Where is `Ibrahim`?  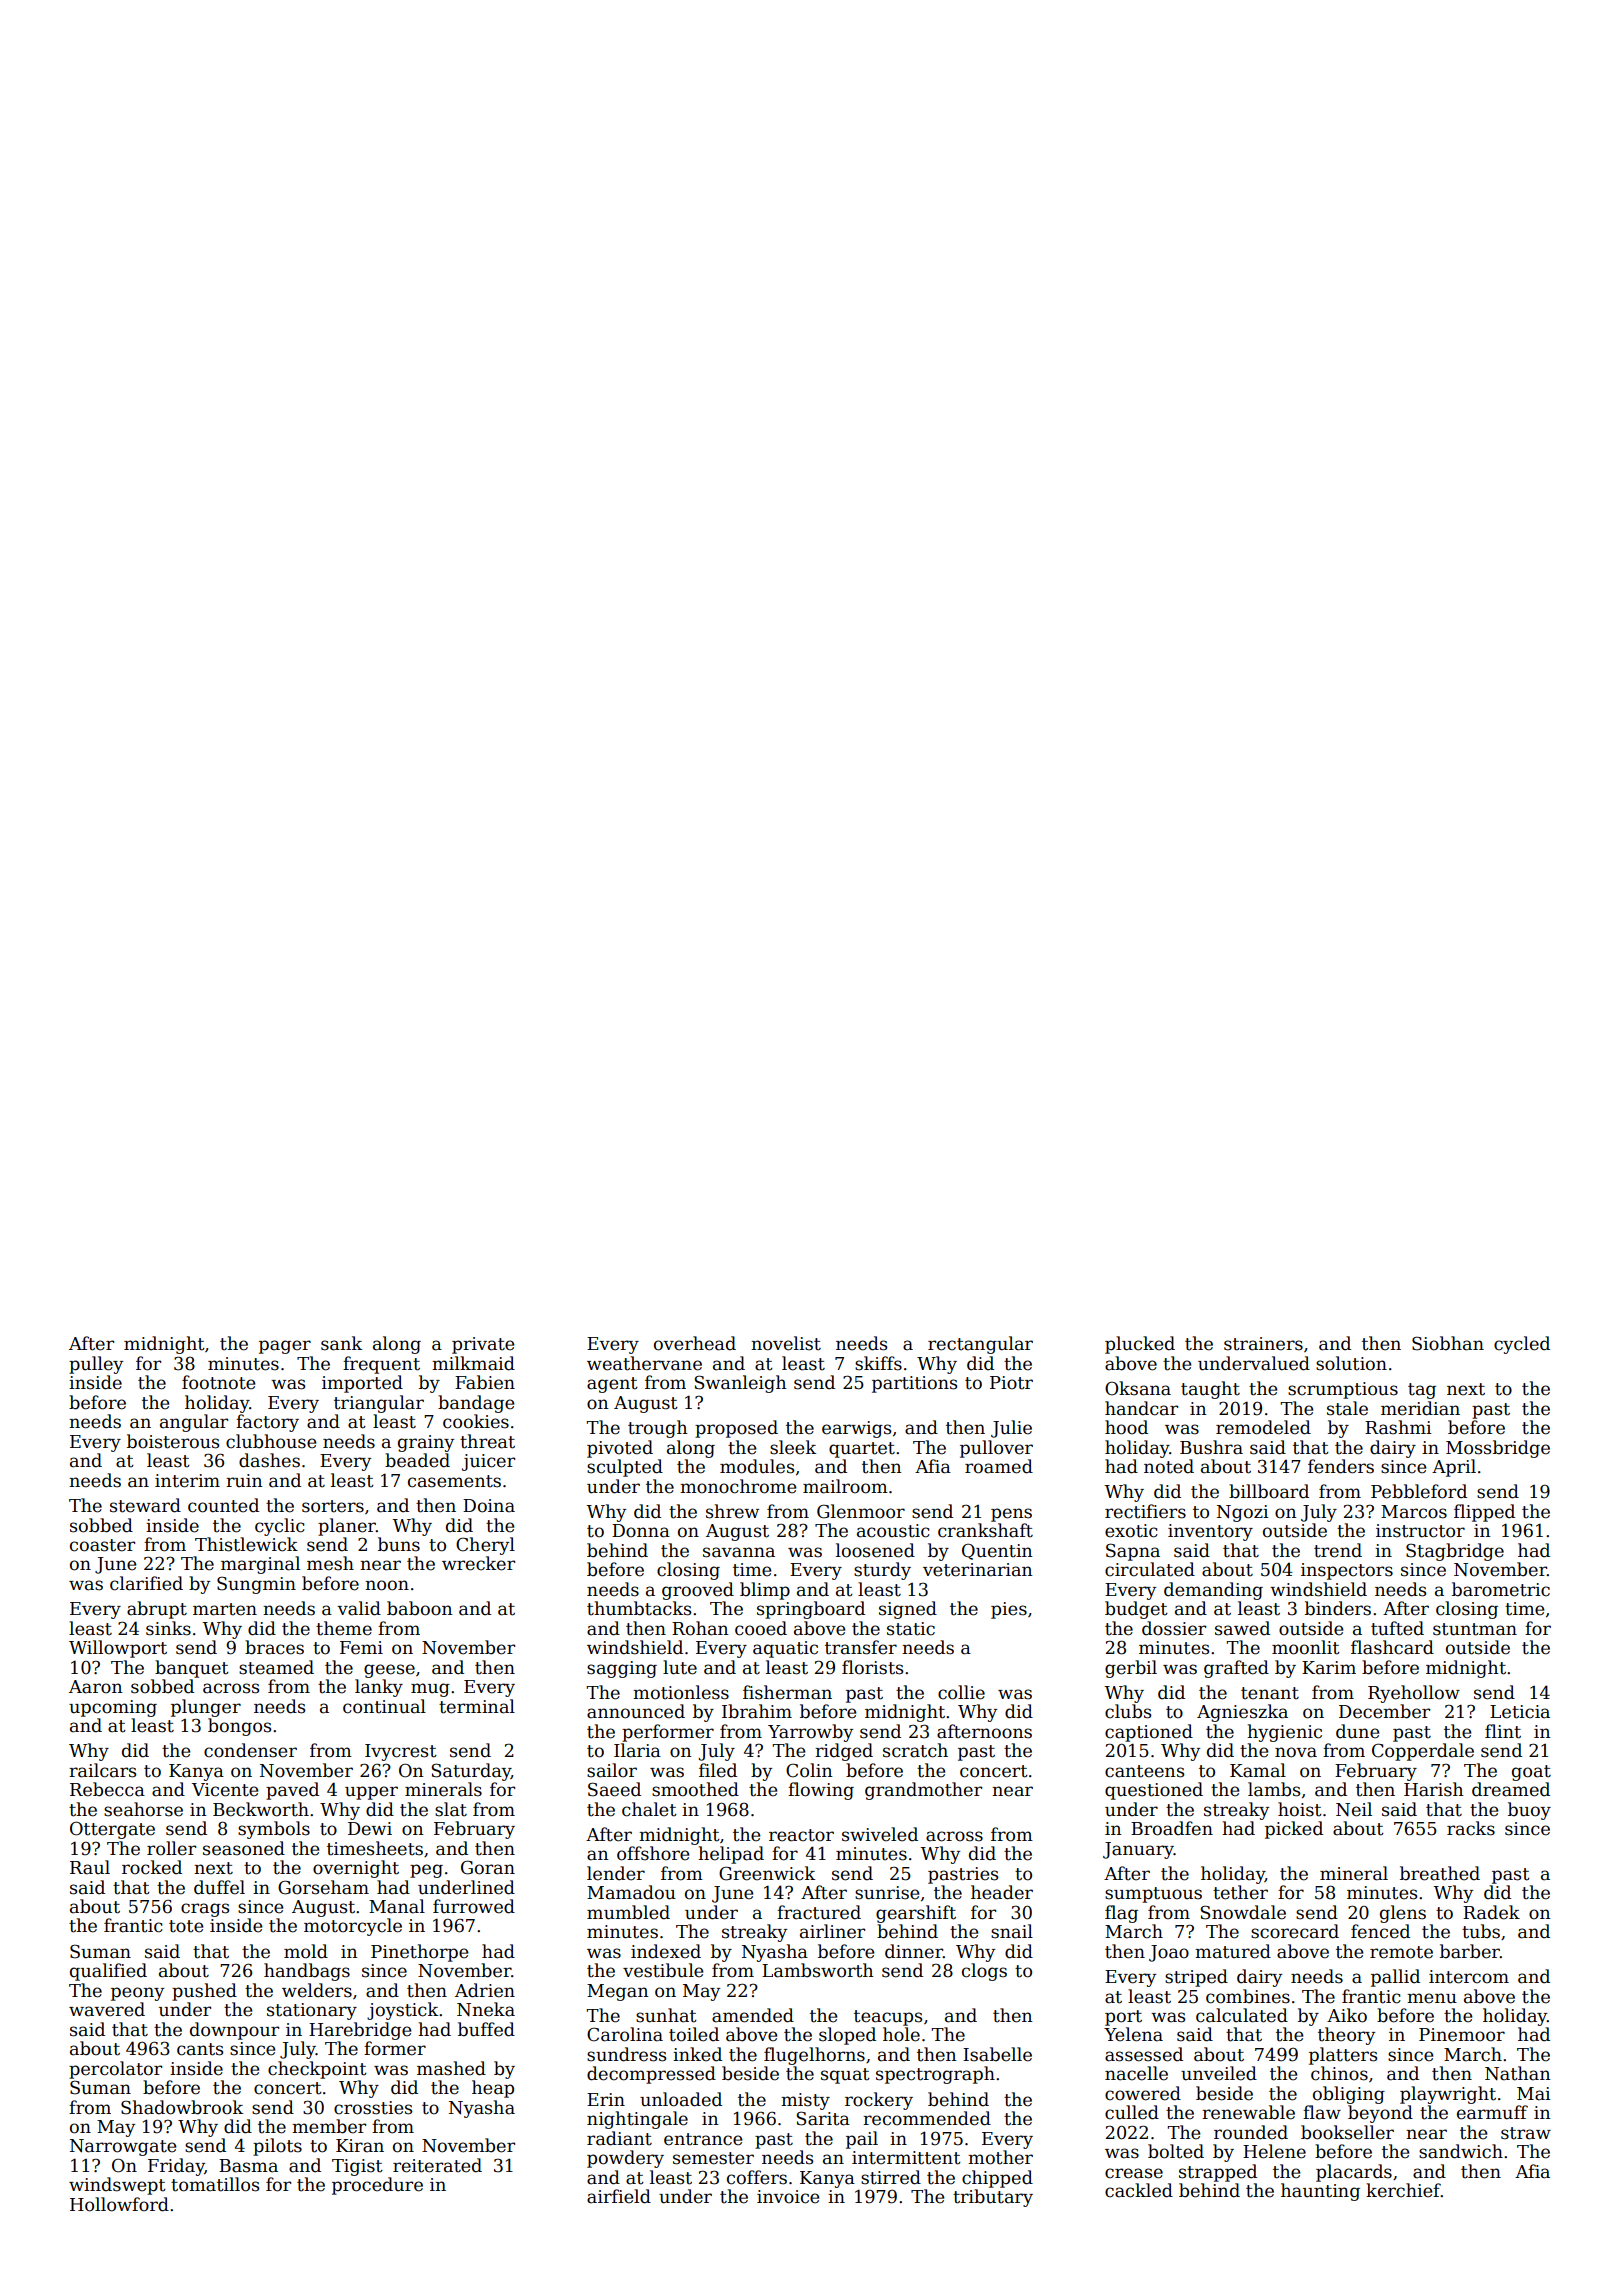 Ibrahim is located at coordinates (757, 1711).
